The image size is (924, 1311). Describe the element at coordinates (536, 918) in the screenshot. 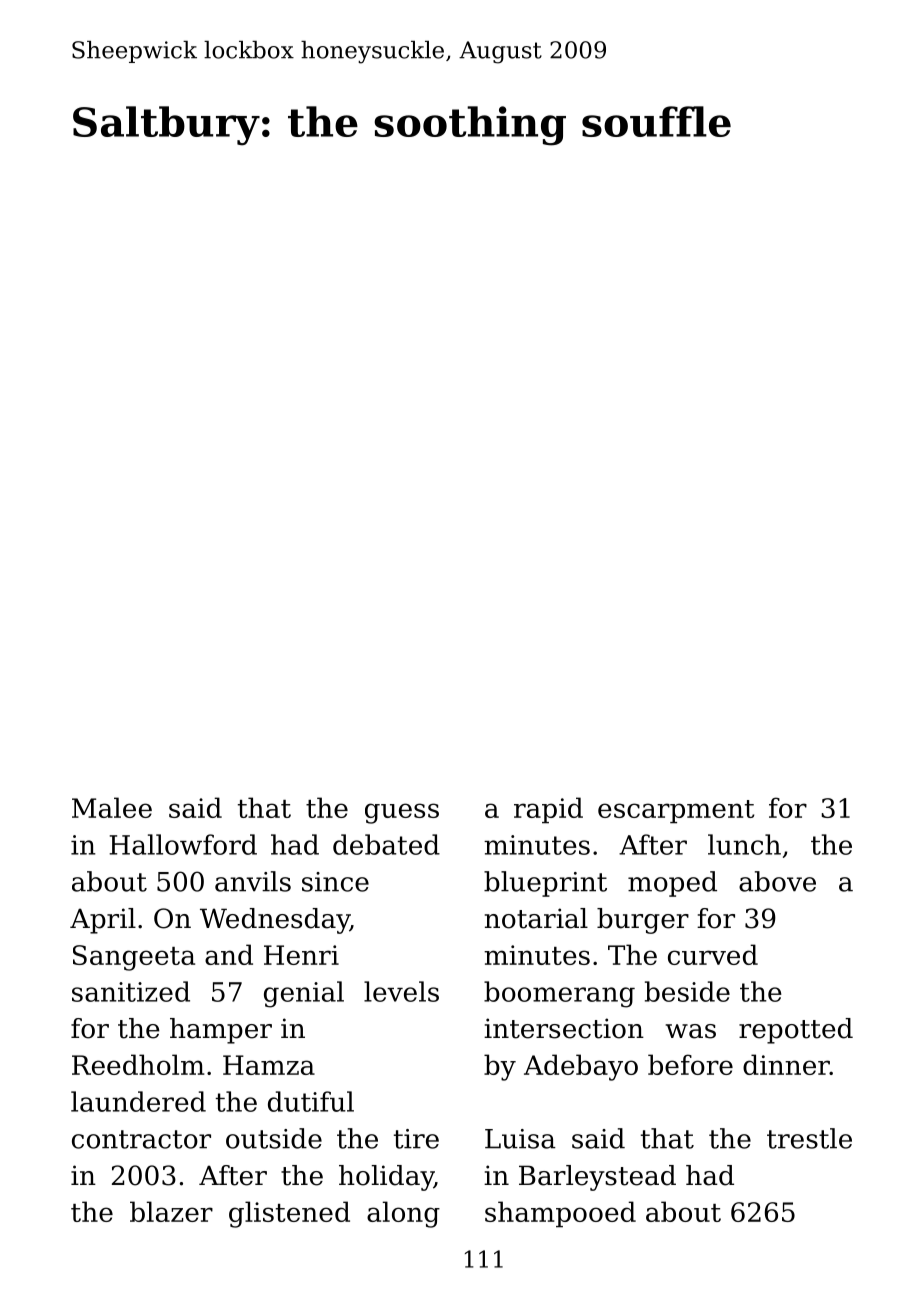

I see `notarial` at that location.
